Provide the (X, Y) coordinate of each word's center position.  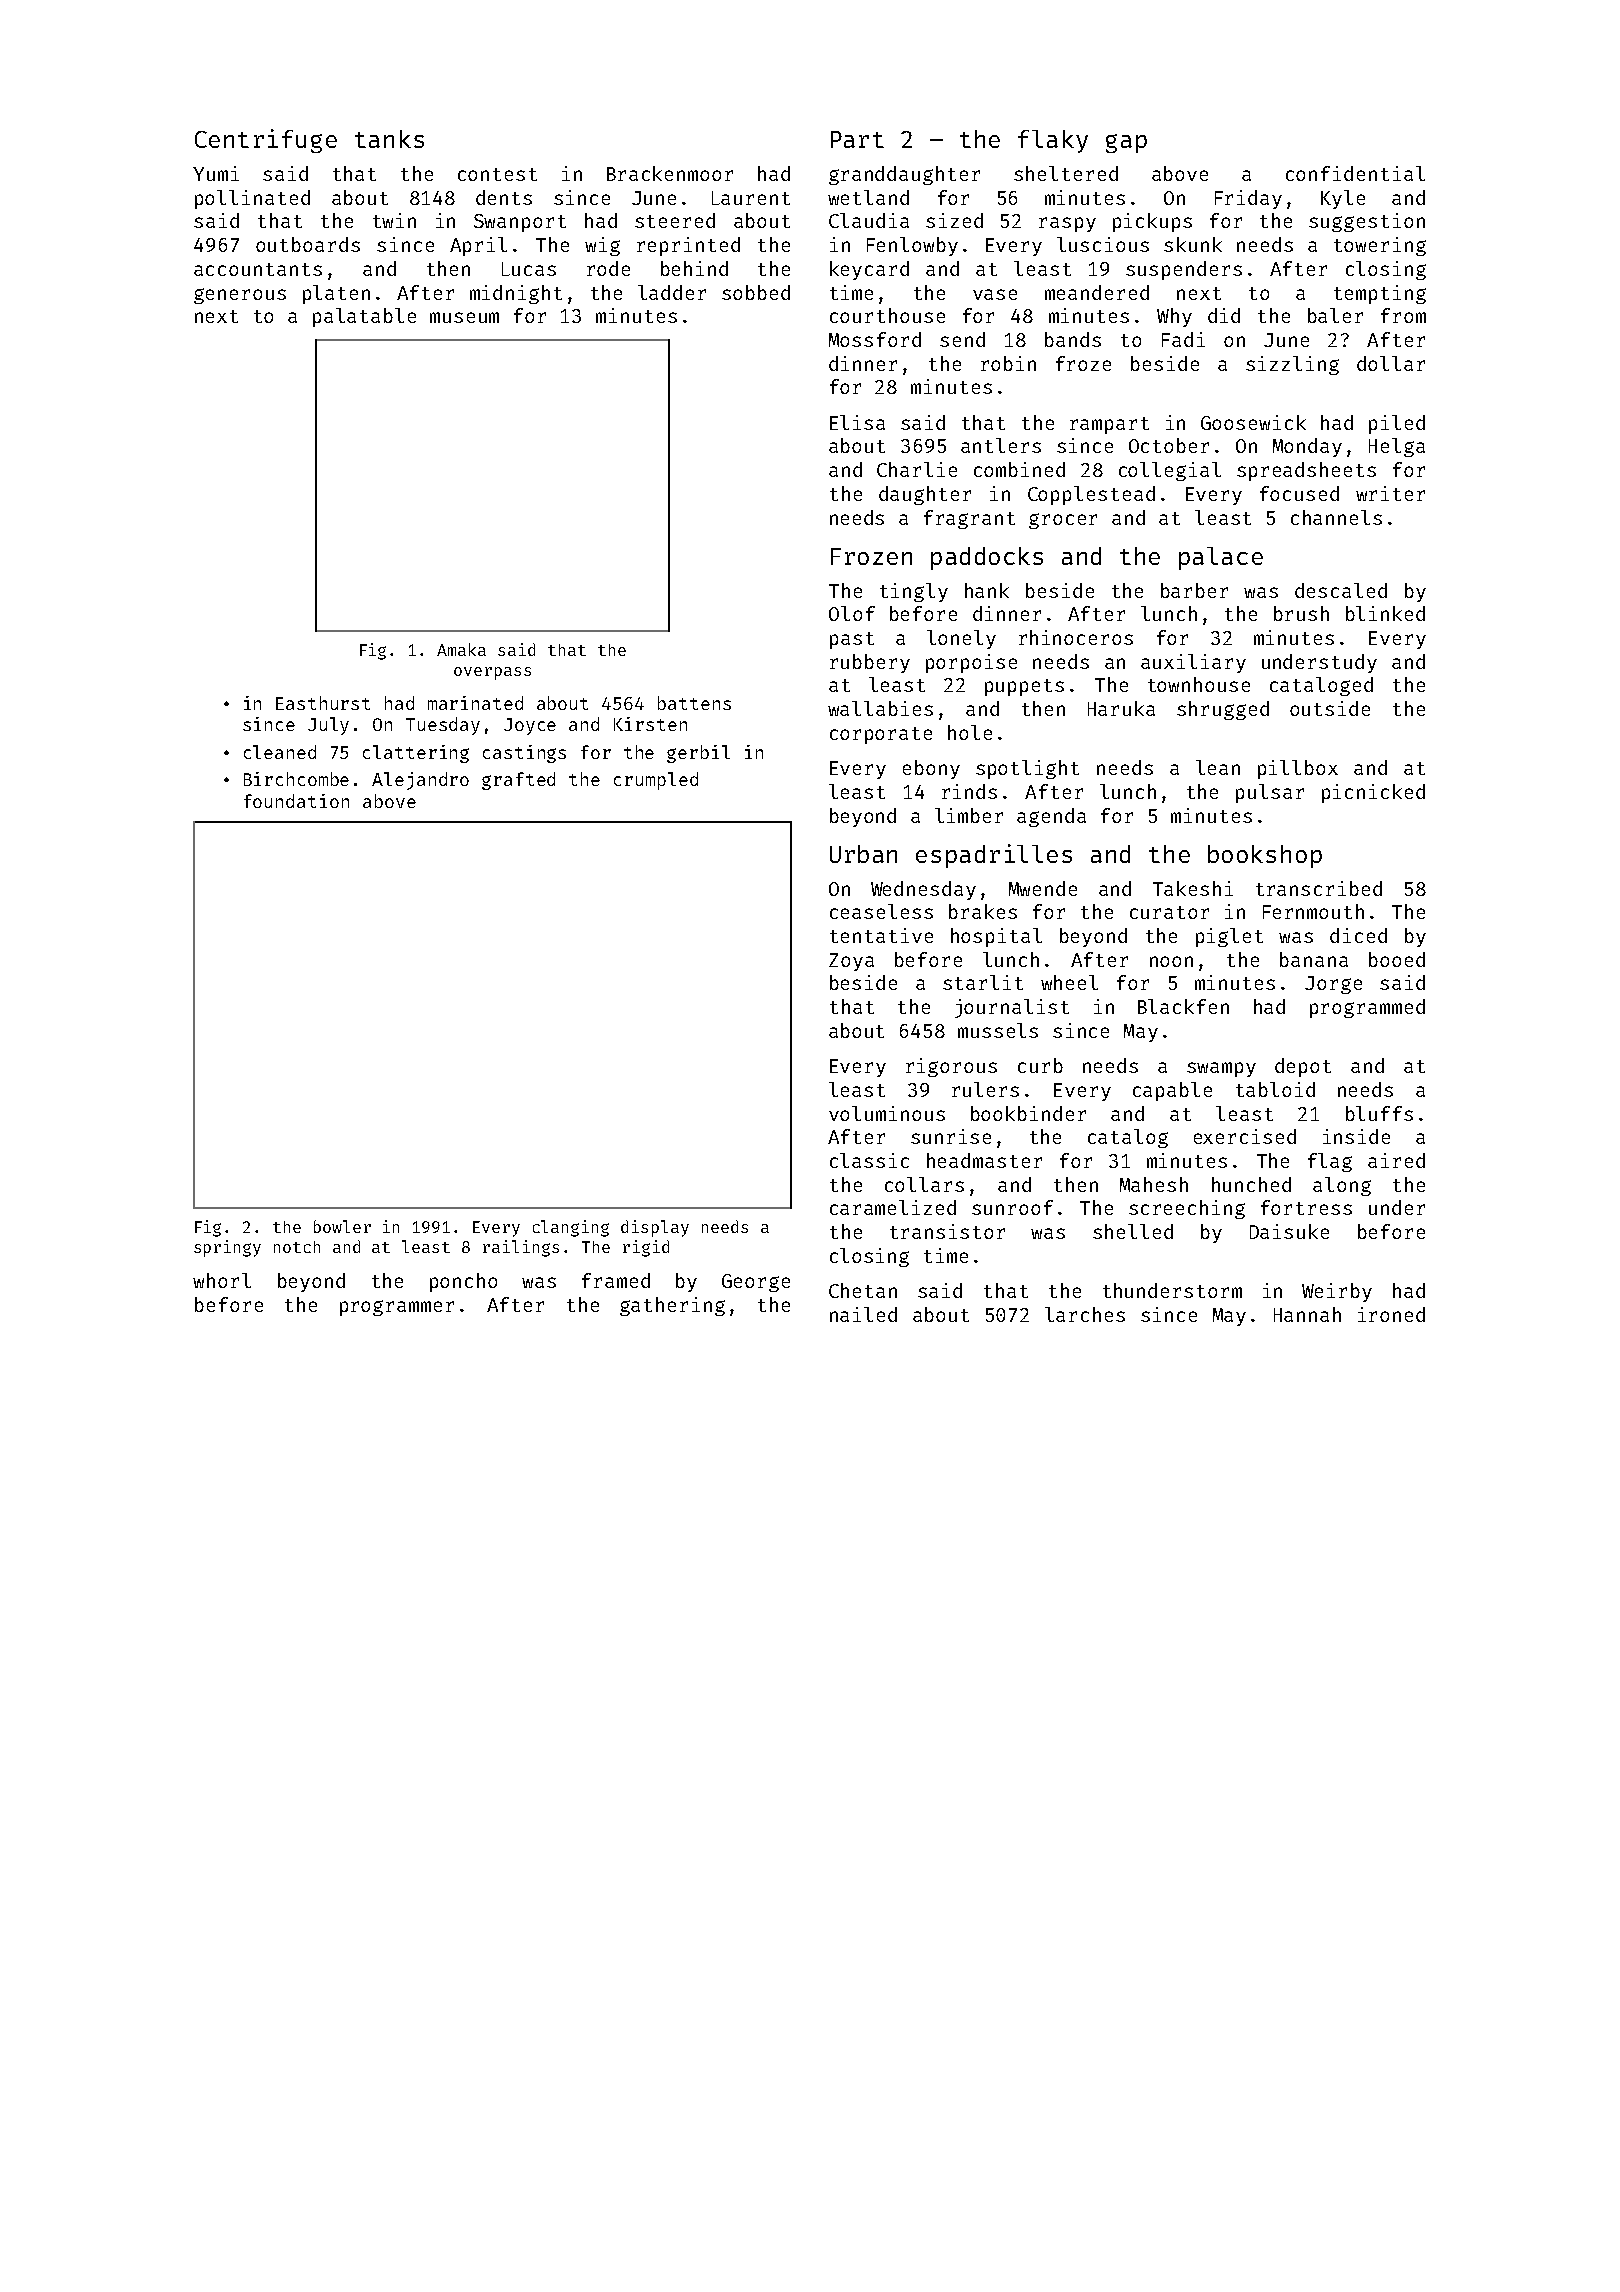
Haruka (1121, 708)
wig (602, 246)
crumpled (656, 781)
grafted (518, 781)
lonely (961, 639)
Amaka (461, 649)
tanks (389, 139)
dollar (1391, 363)
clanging (571, 1228)
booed (1397, 959)
